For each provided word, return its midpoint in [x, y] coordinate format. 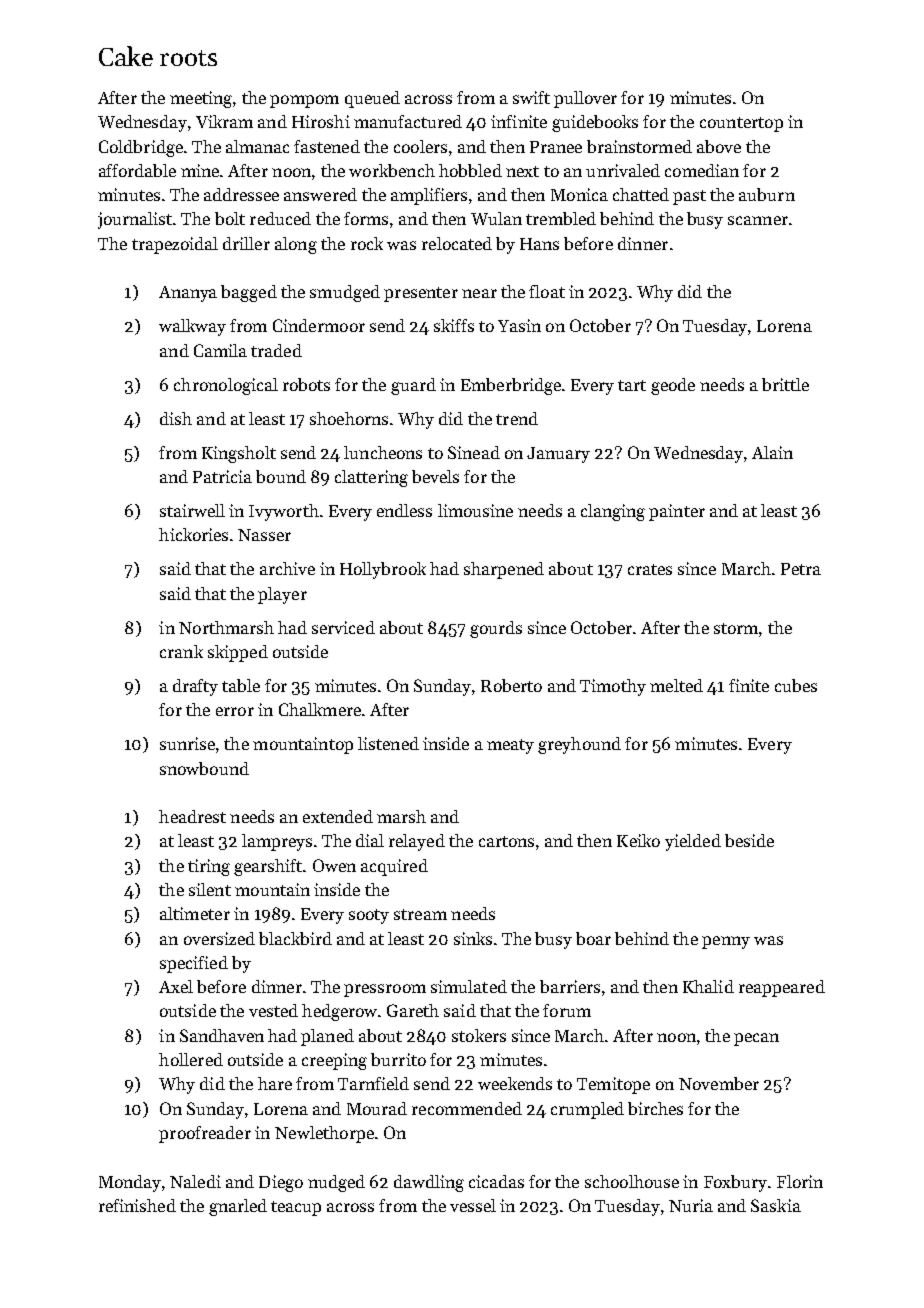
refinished [137, 1205]
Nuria [691, 1205]
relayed [417, 842]
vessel [473, 1205]
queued [372, 99]
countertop [741, 124]
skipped [238, 653]
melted [676, 685]
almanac [257, 146]
